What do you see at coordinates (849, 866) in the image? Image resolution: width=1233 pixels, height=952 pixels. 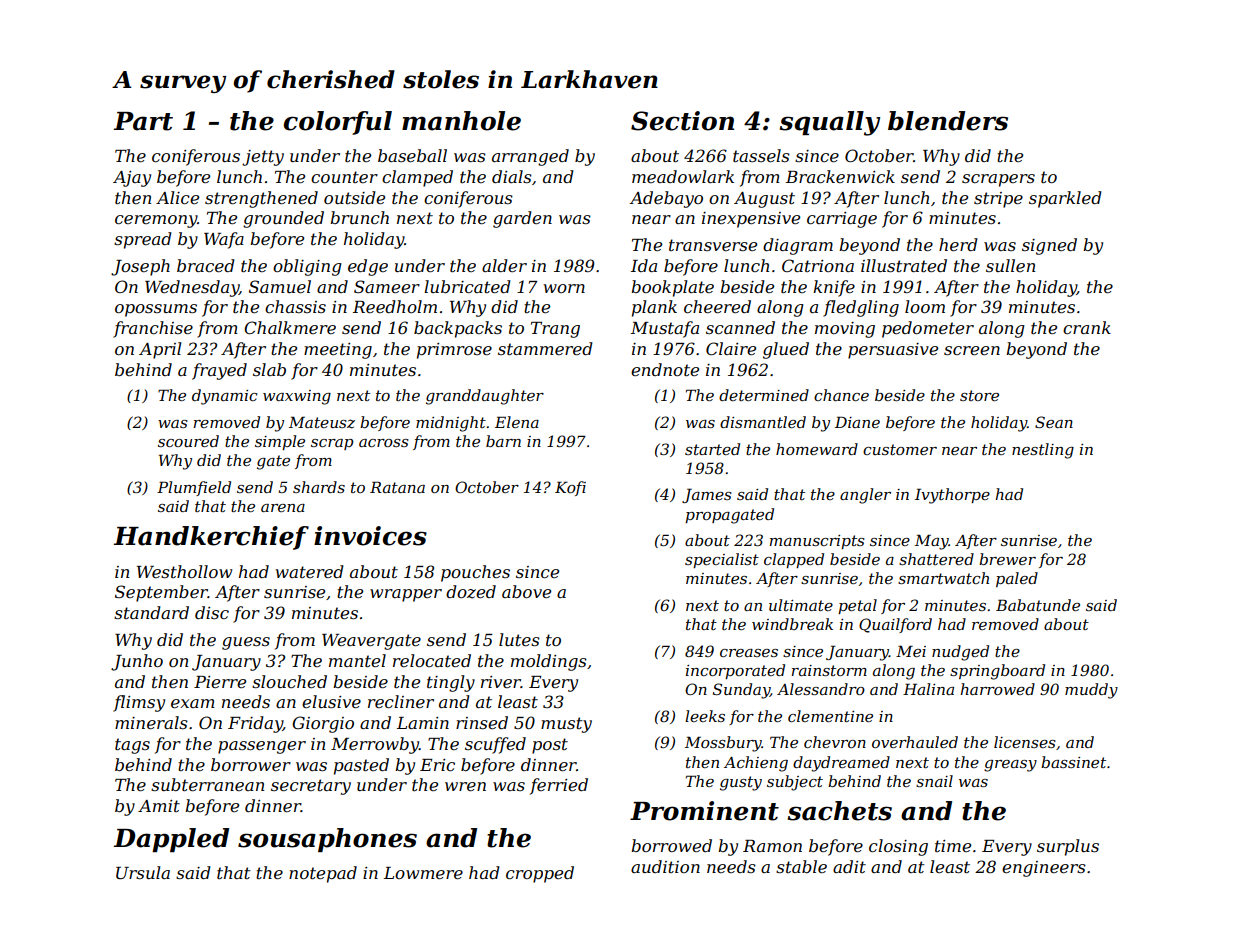 I see `adit` at bounding box center [849, 866].
